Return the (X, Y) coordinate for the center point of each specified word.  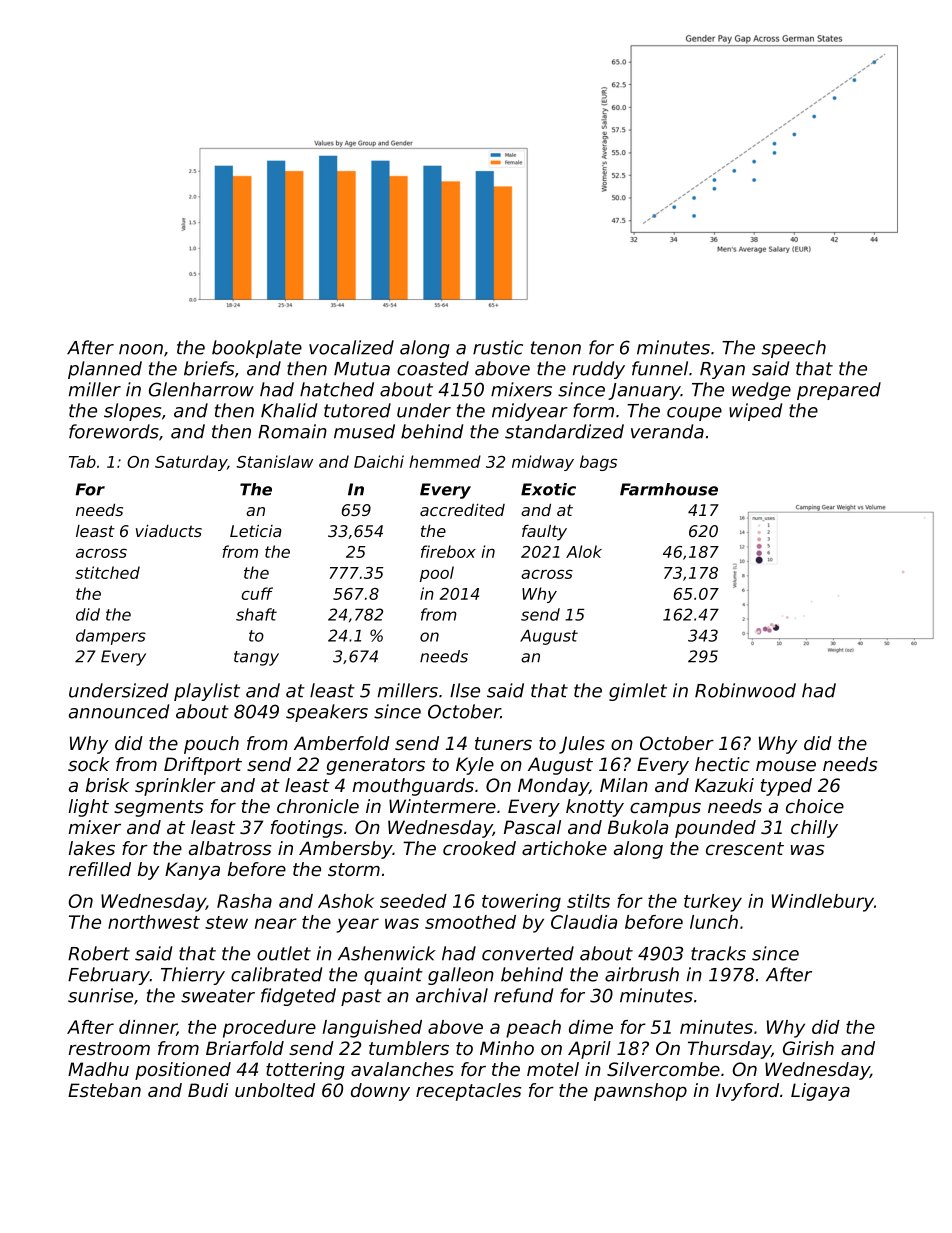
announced (119, 711)
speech (794, 349)
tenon (556, 348)
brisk (107, 785)
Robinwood (745, 690)
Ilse (465, 690)
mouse (786, 766)
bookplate (257, 349)
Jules (582, 745)
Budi (208, 1090)
